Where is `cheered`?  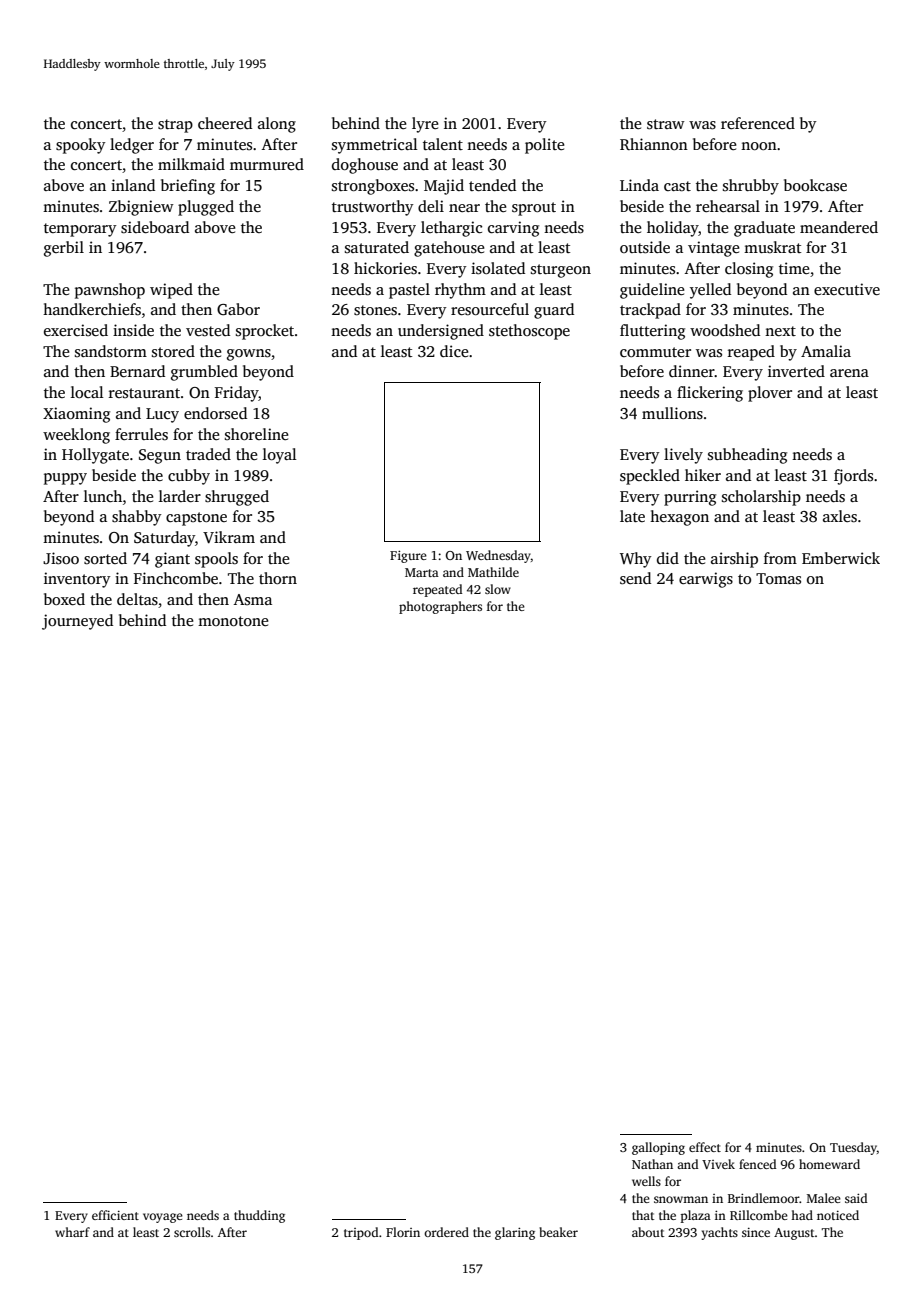
cheered is located at coordinates (225, 123).
